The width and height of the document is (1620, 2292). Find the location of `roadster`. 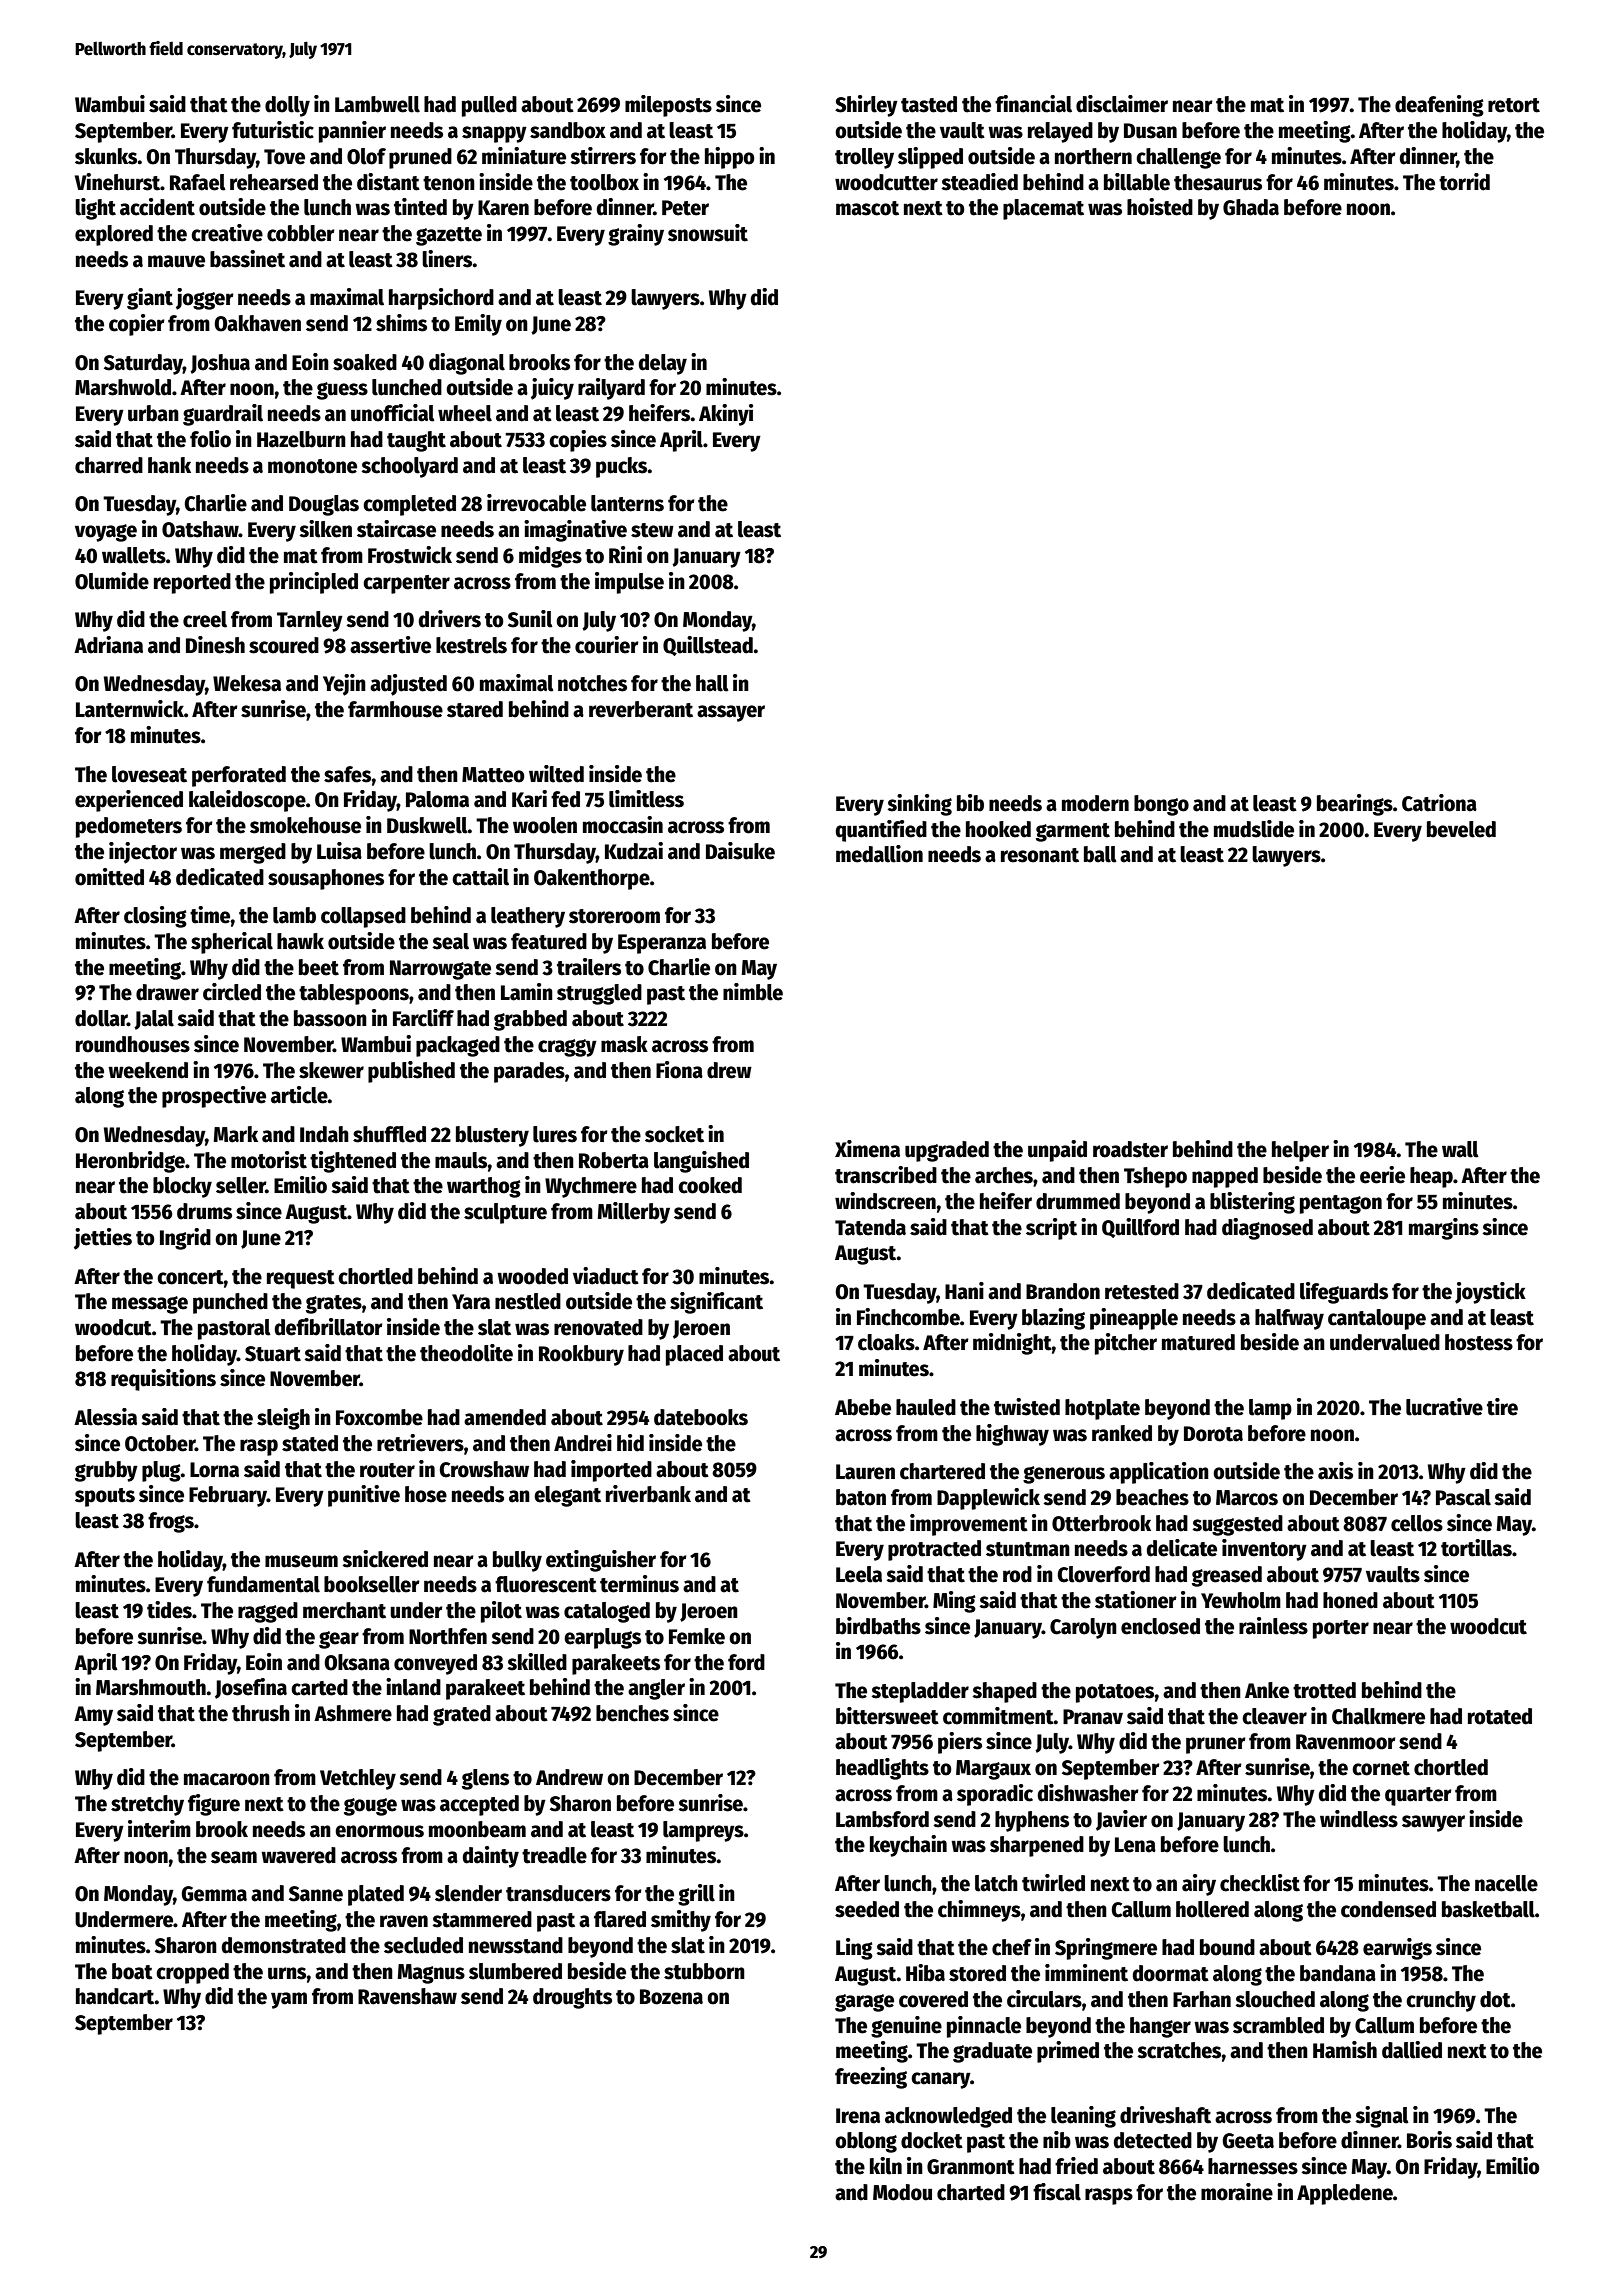

roadster is located at coordinates (1130, 1149).
